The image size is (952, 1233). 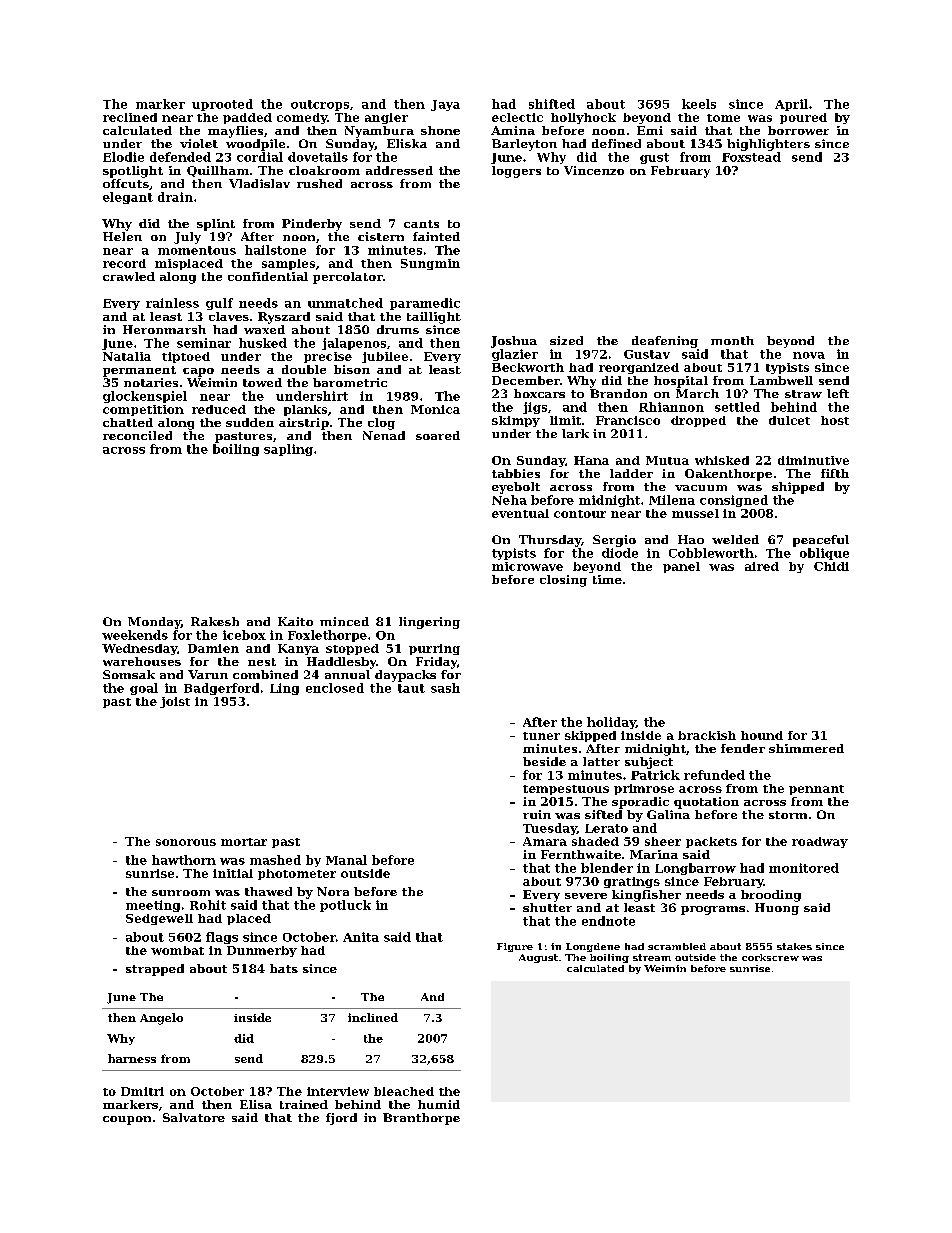 What do you see at coordinates (516, 421) in the image?
I see `skimpy` at bounding box center [516, 421].
